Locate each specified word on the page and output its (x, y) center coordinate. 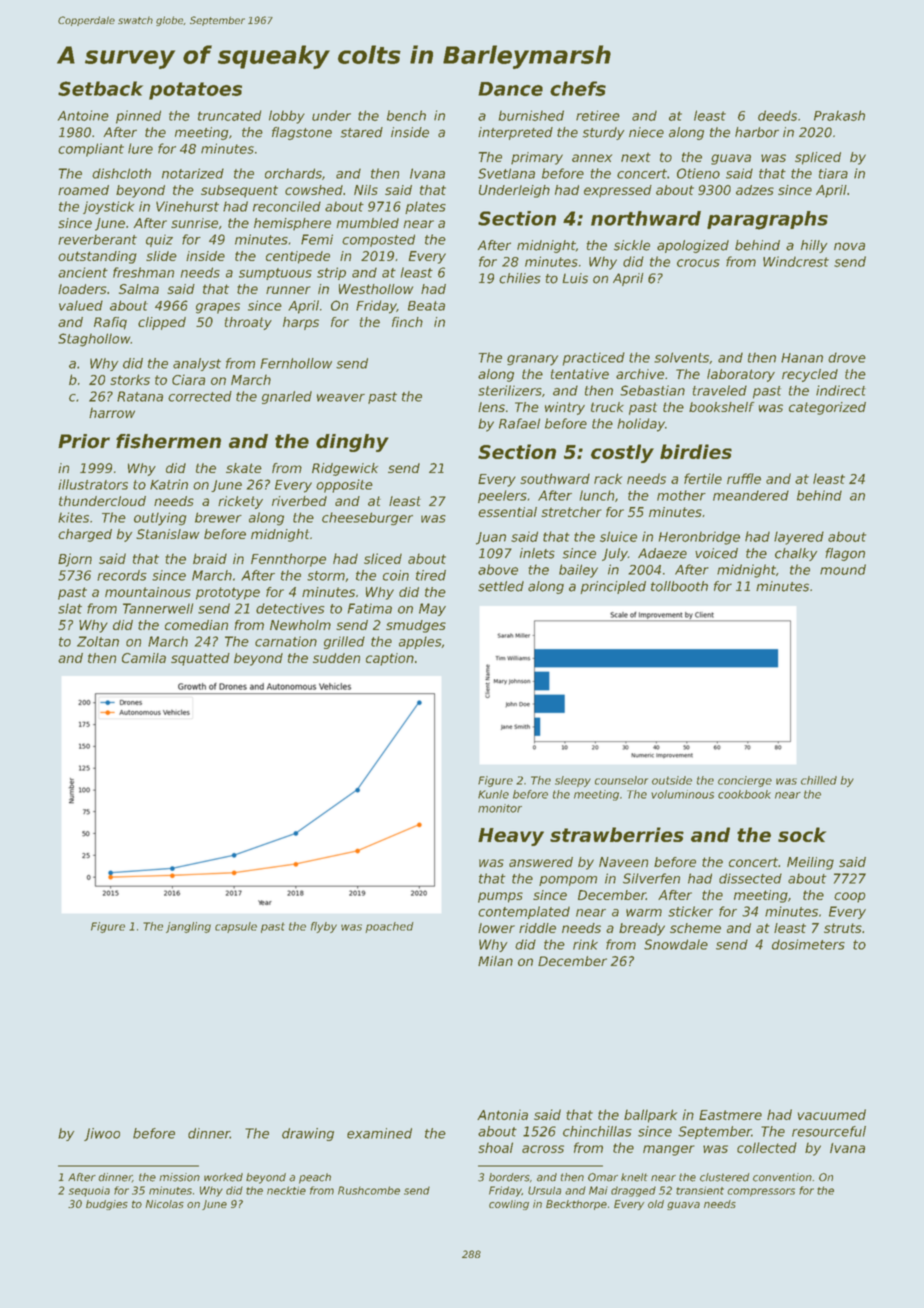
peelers (502, 496)
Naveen (623, 862)
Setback (100, 88)
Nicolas (164, 1204)
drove (847, 357)
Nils (366, 190)
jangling (188, 927)
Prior (84, 441)
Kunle (493, 794)
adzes (755, 190)
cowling (509, 1205)
